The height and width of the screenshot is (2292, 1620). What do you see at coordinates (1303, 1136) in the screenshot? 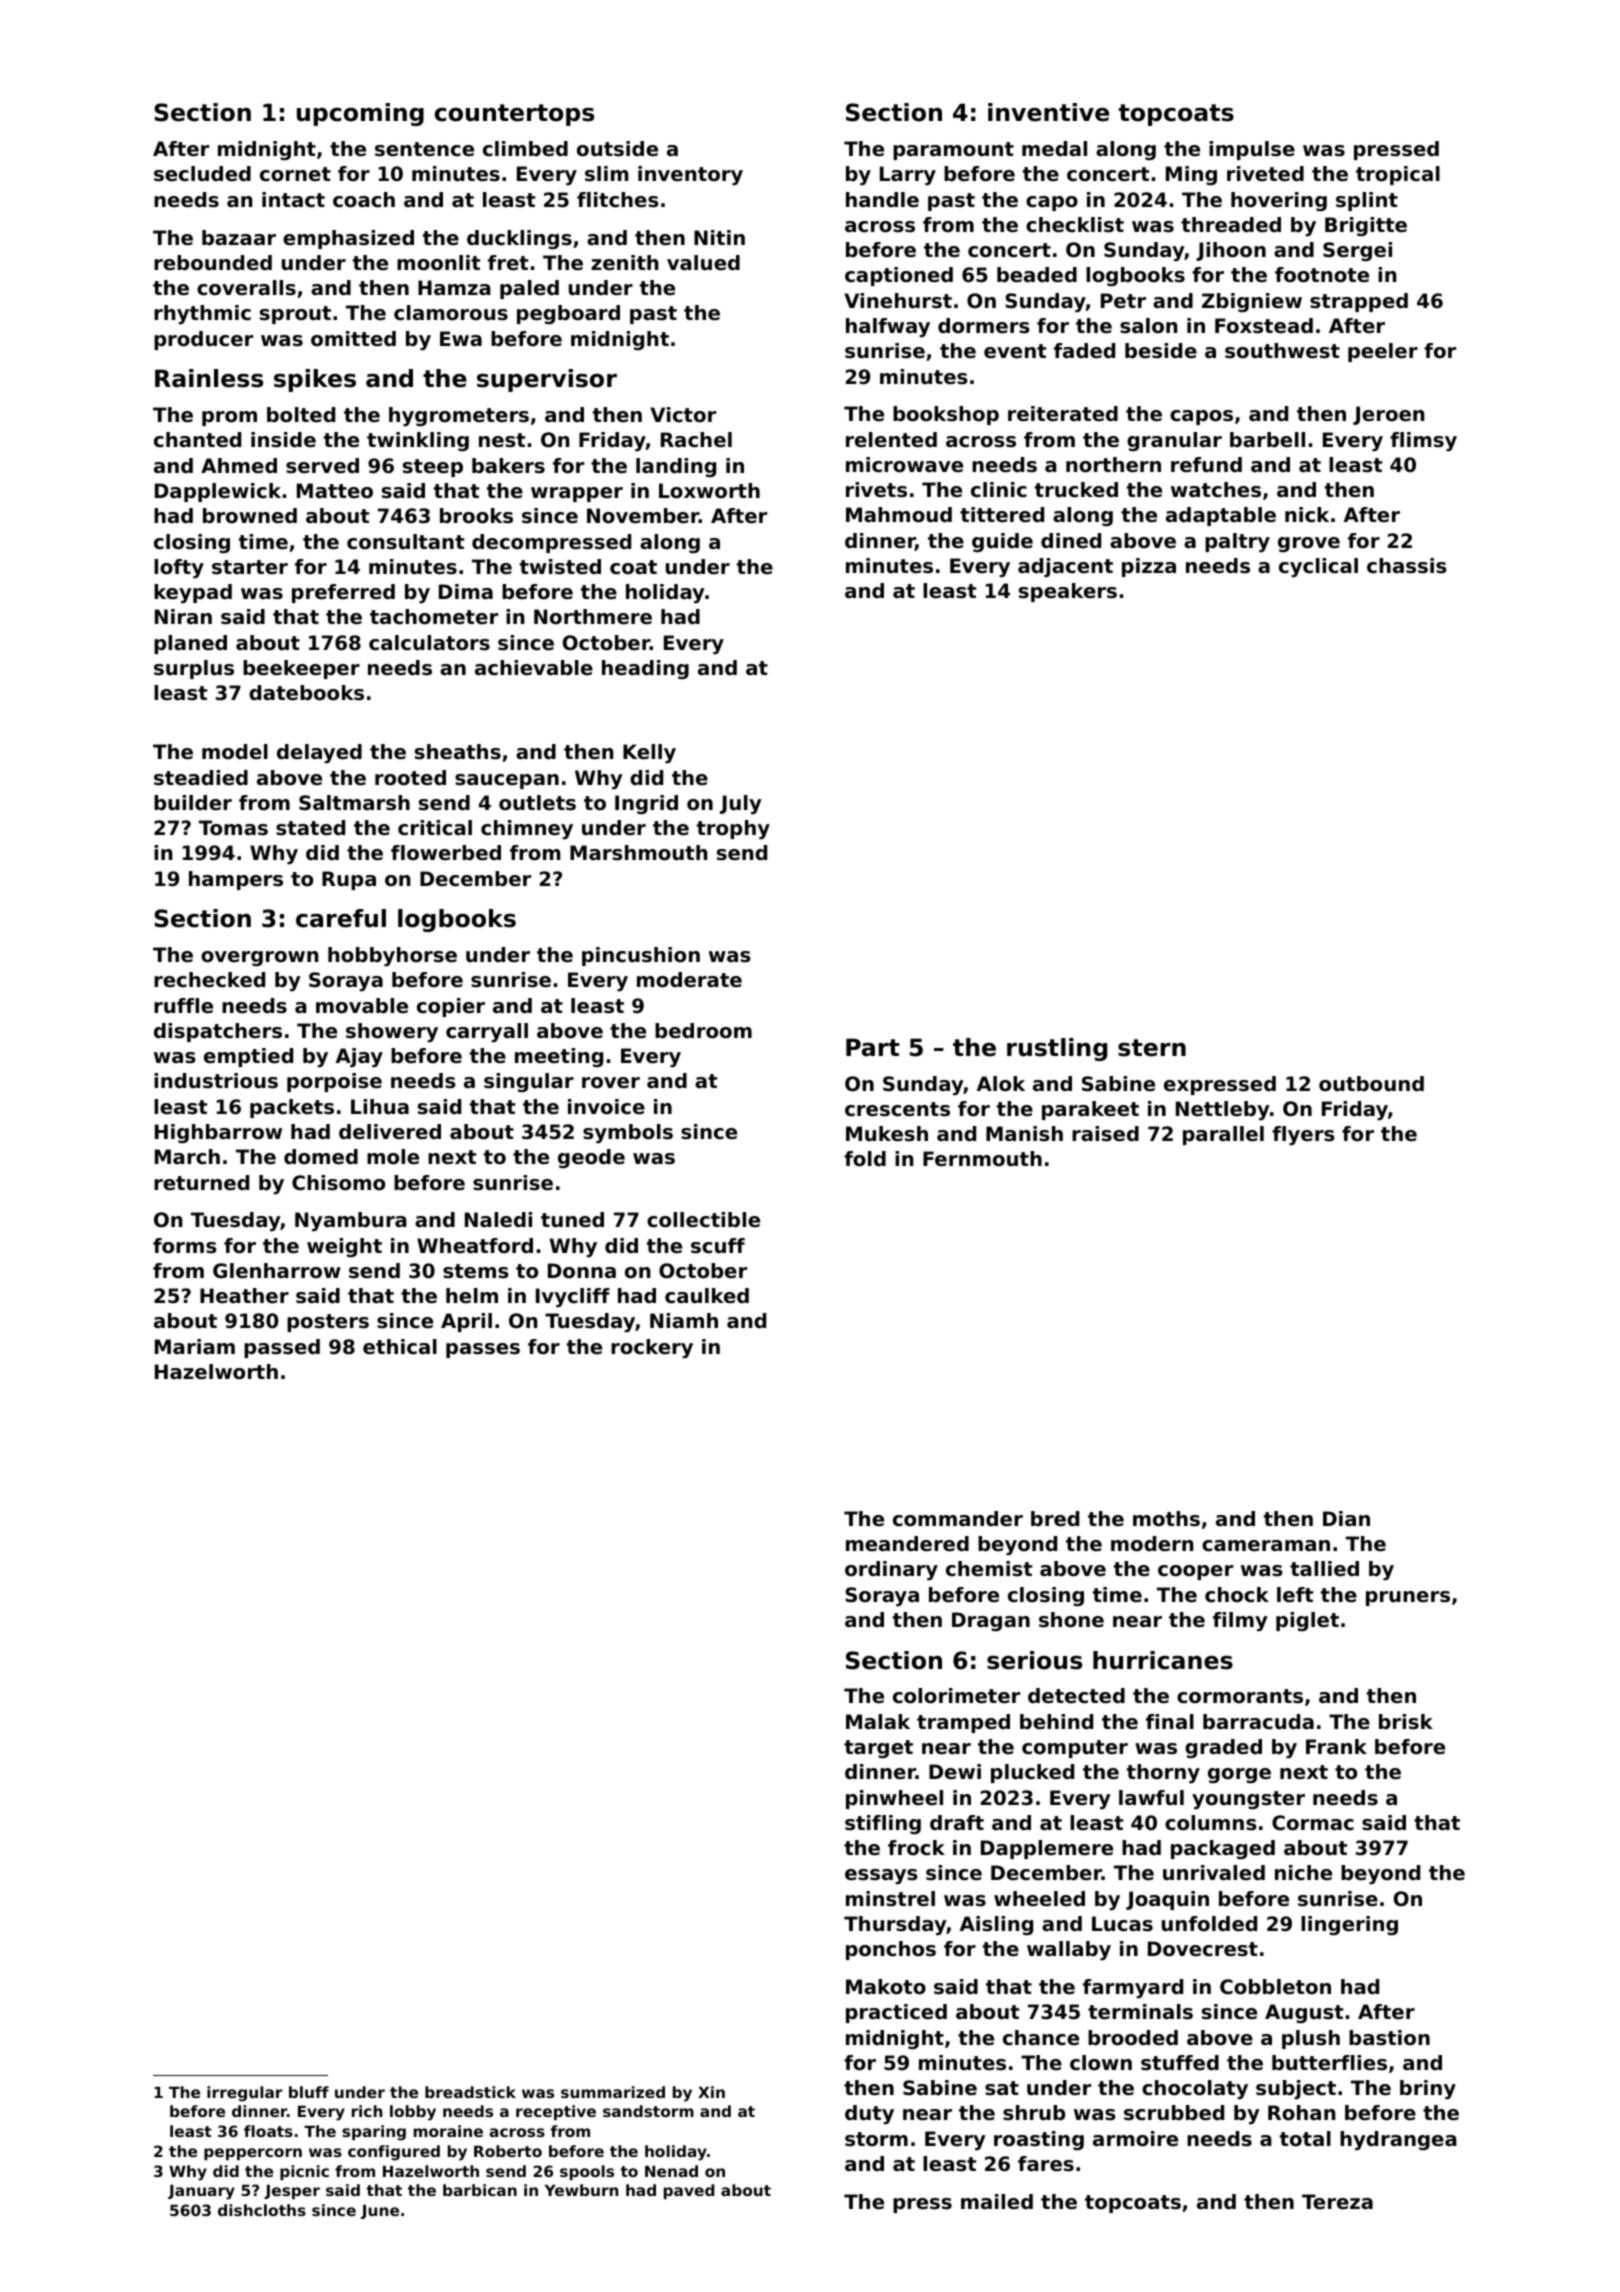
I see `flyers` at bounding box center [1303, 1136].
